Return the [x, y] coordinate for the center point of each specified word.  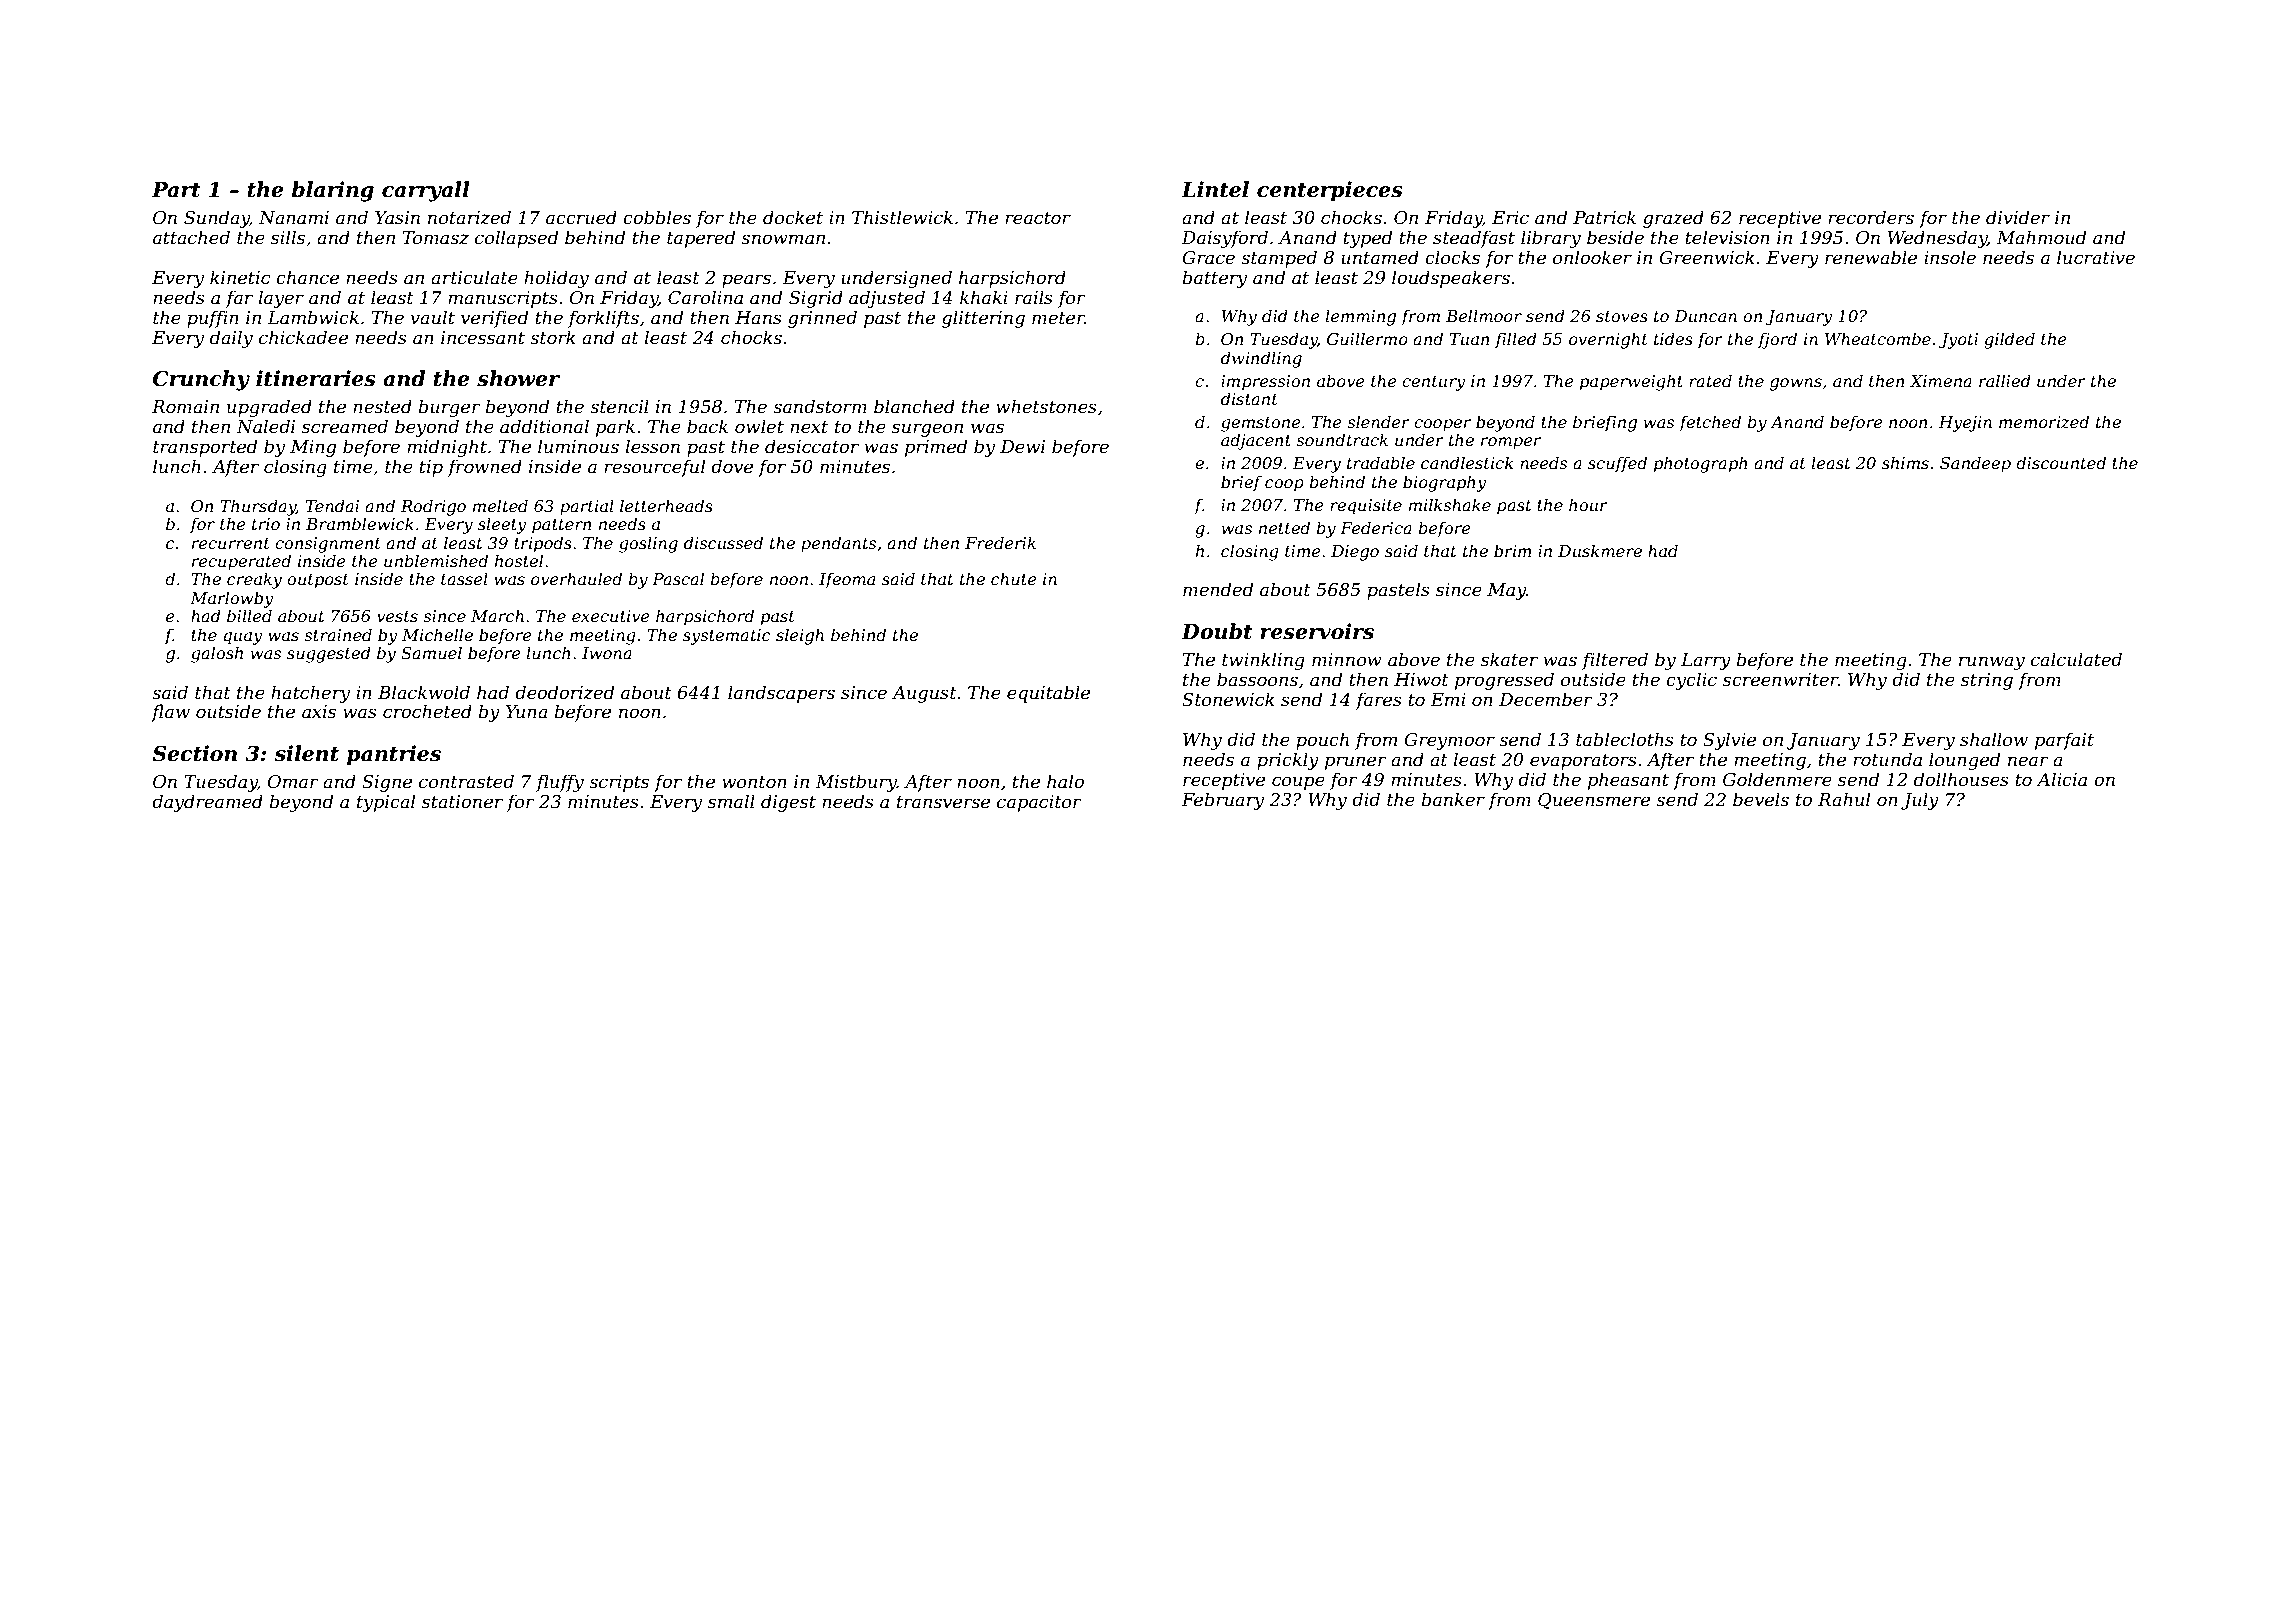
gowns [1796, 384]
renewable [1871, 257]
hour [1588, 504]
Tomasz [436, 238]
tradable [1381, 462]
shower [518, 378]
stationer [462, 802]
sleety [502, 525]
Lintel [1215, 189]
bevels [1761, 799]
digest [788, 803]
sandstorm [820, 406]
